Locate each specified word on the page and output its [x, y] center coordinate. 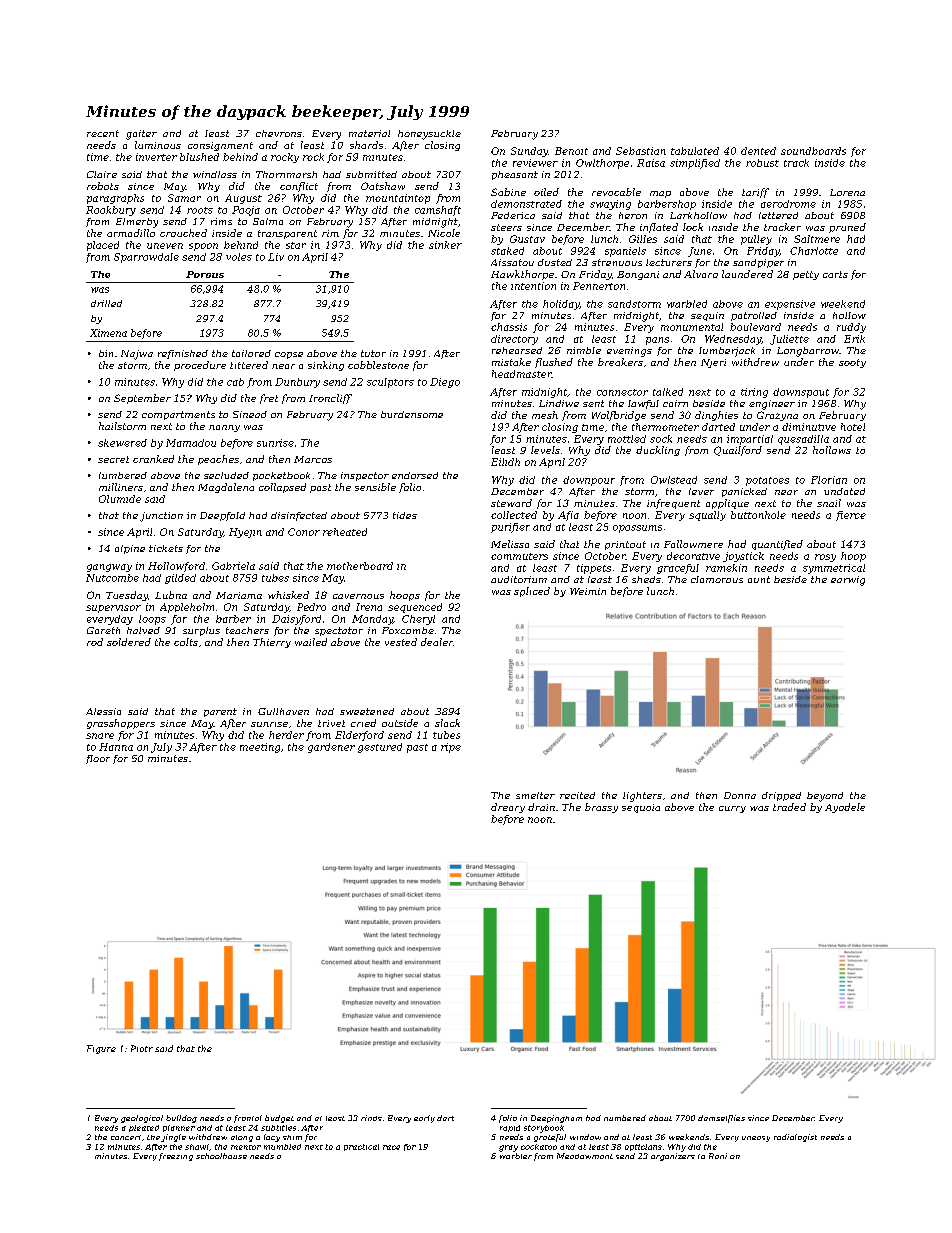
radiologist [795, 1138]
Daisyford [296, 620]
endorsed [415, 475]
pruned [847, 228]
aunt [759, 579]
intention [533, 286]
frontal [248, 1119]
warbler [516, 1156]
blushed [199, 157]
